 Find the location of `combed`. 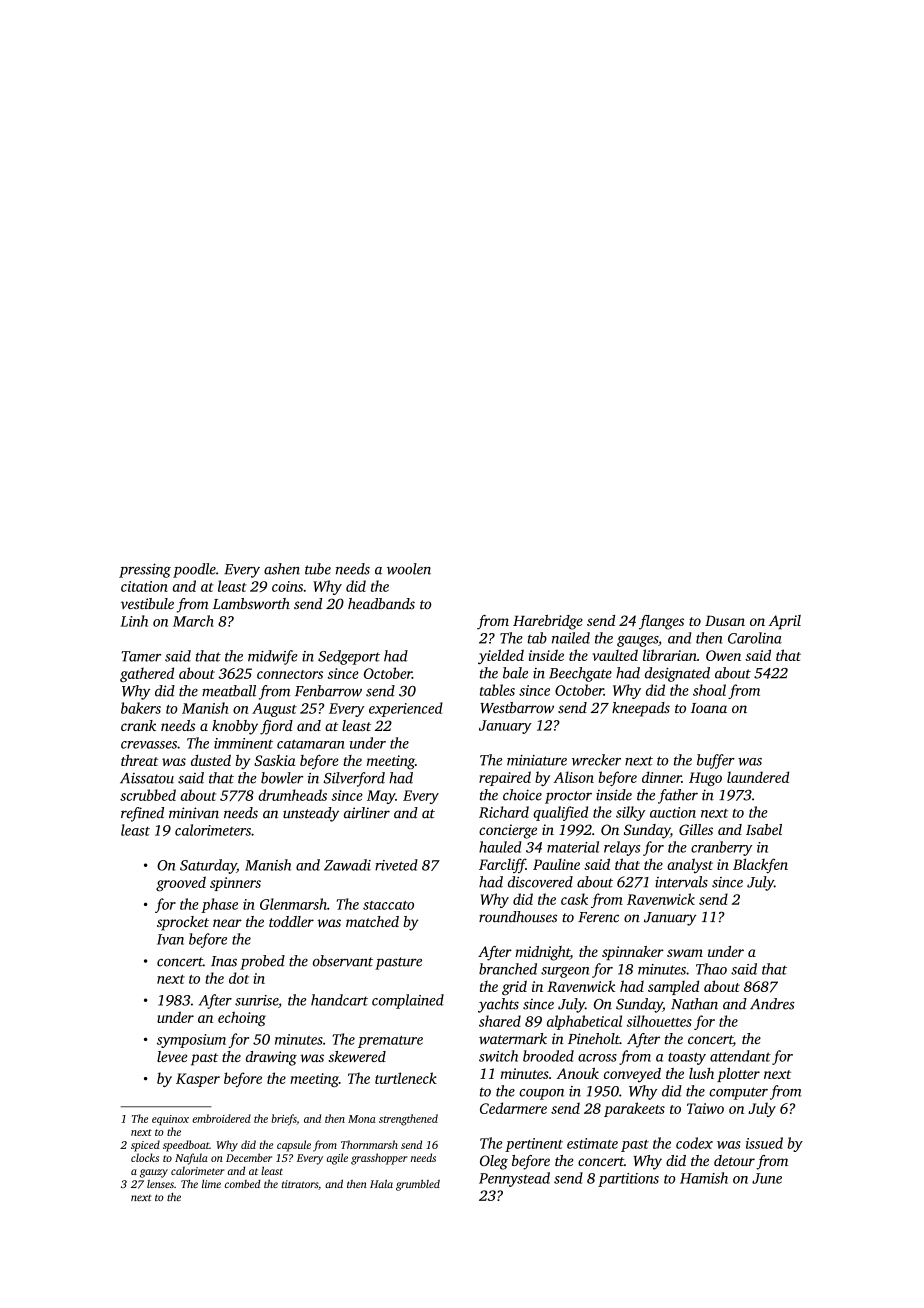

combed is located at coordinates (243, 1184).
